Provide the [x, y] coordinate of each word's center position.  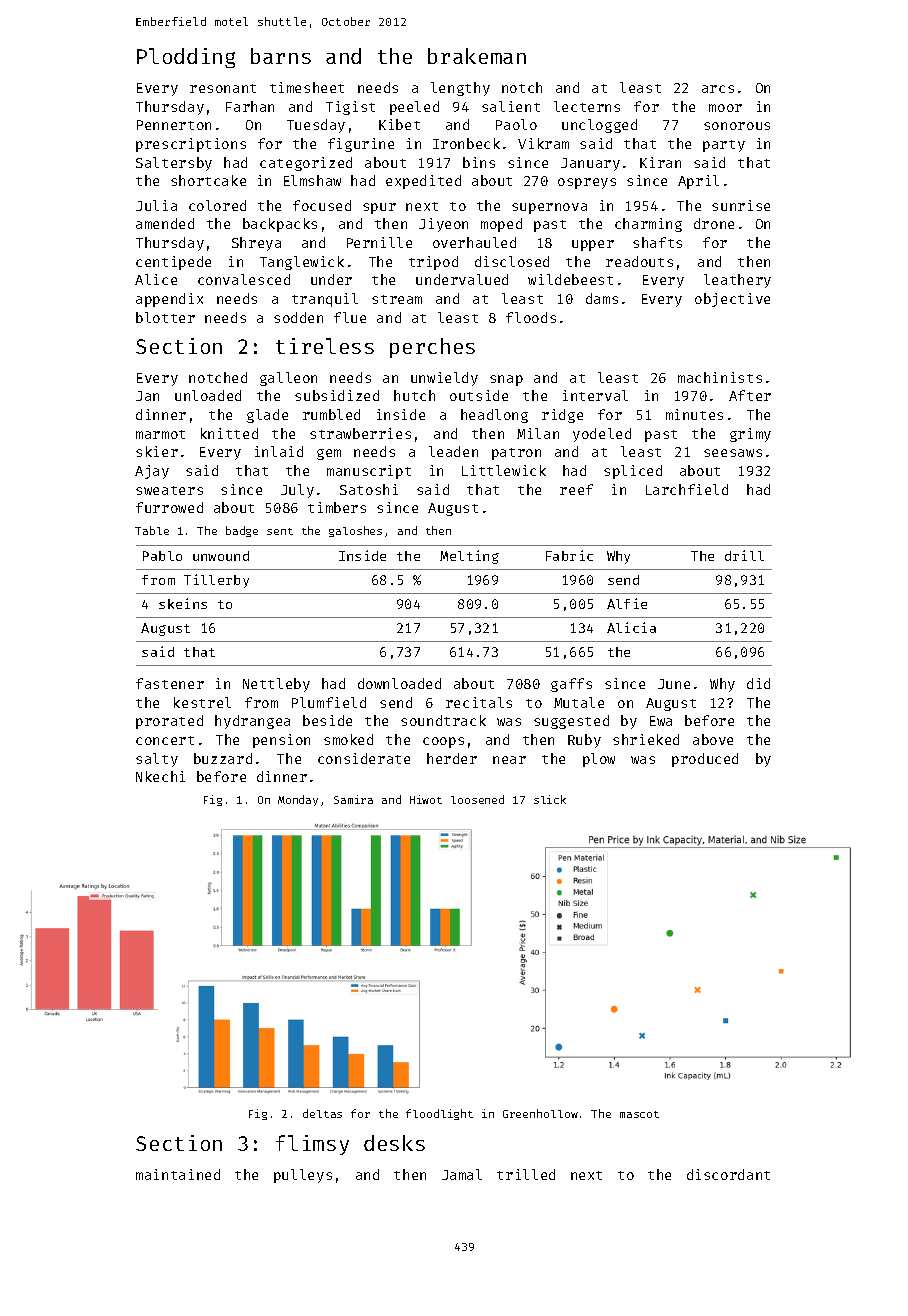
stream [397, 299]
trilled [526, 1174]
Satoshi [369, 489]
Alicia [631, 627]
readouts [639, 261]
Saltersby [174, 164]
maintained [178, 1174]
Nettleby [276, 685]
